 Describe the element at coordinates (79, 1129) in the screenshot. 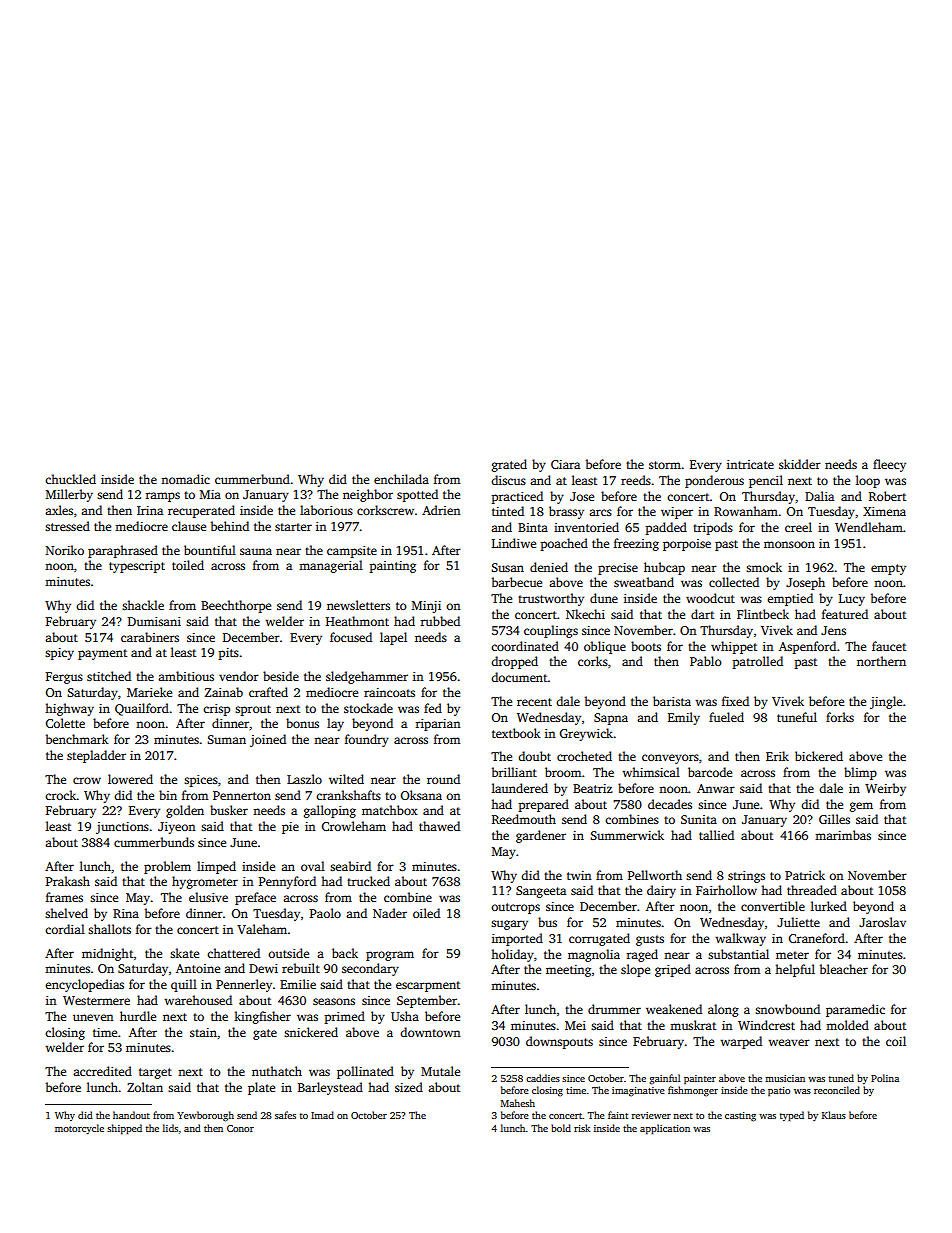

I see `motorcycle` at that location.
